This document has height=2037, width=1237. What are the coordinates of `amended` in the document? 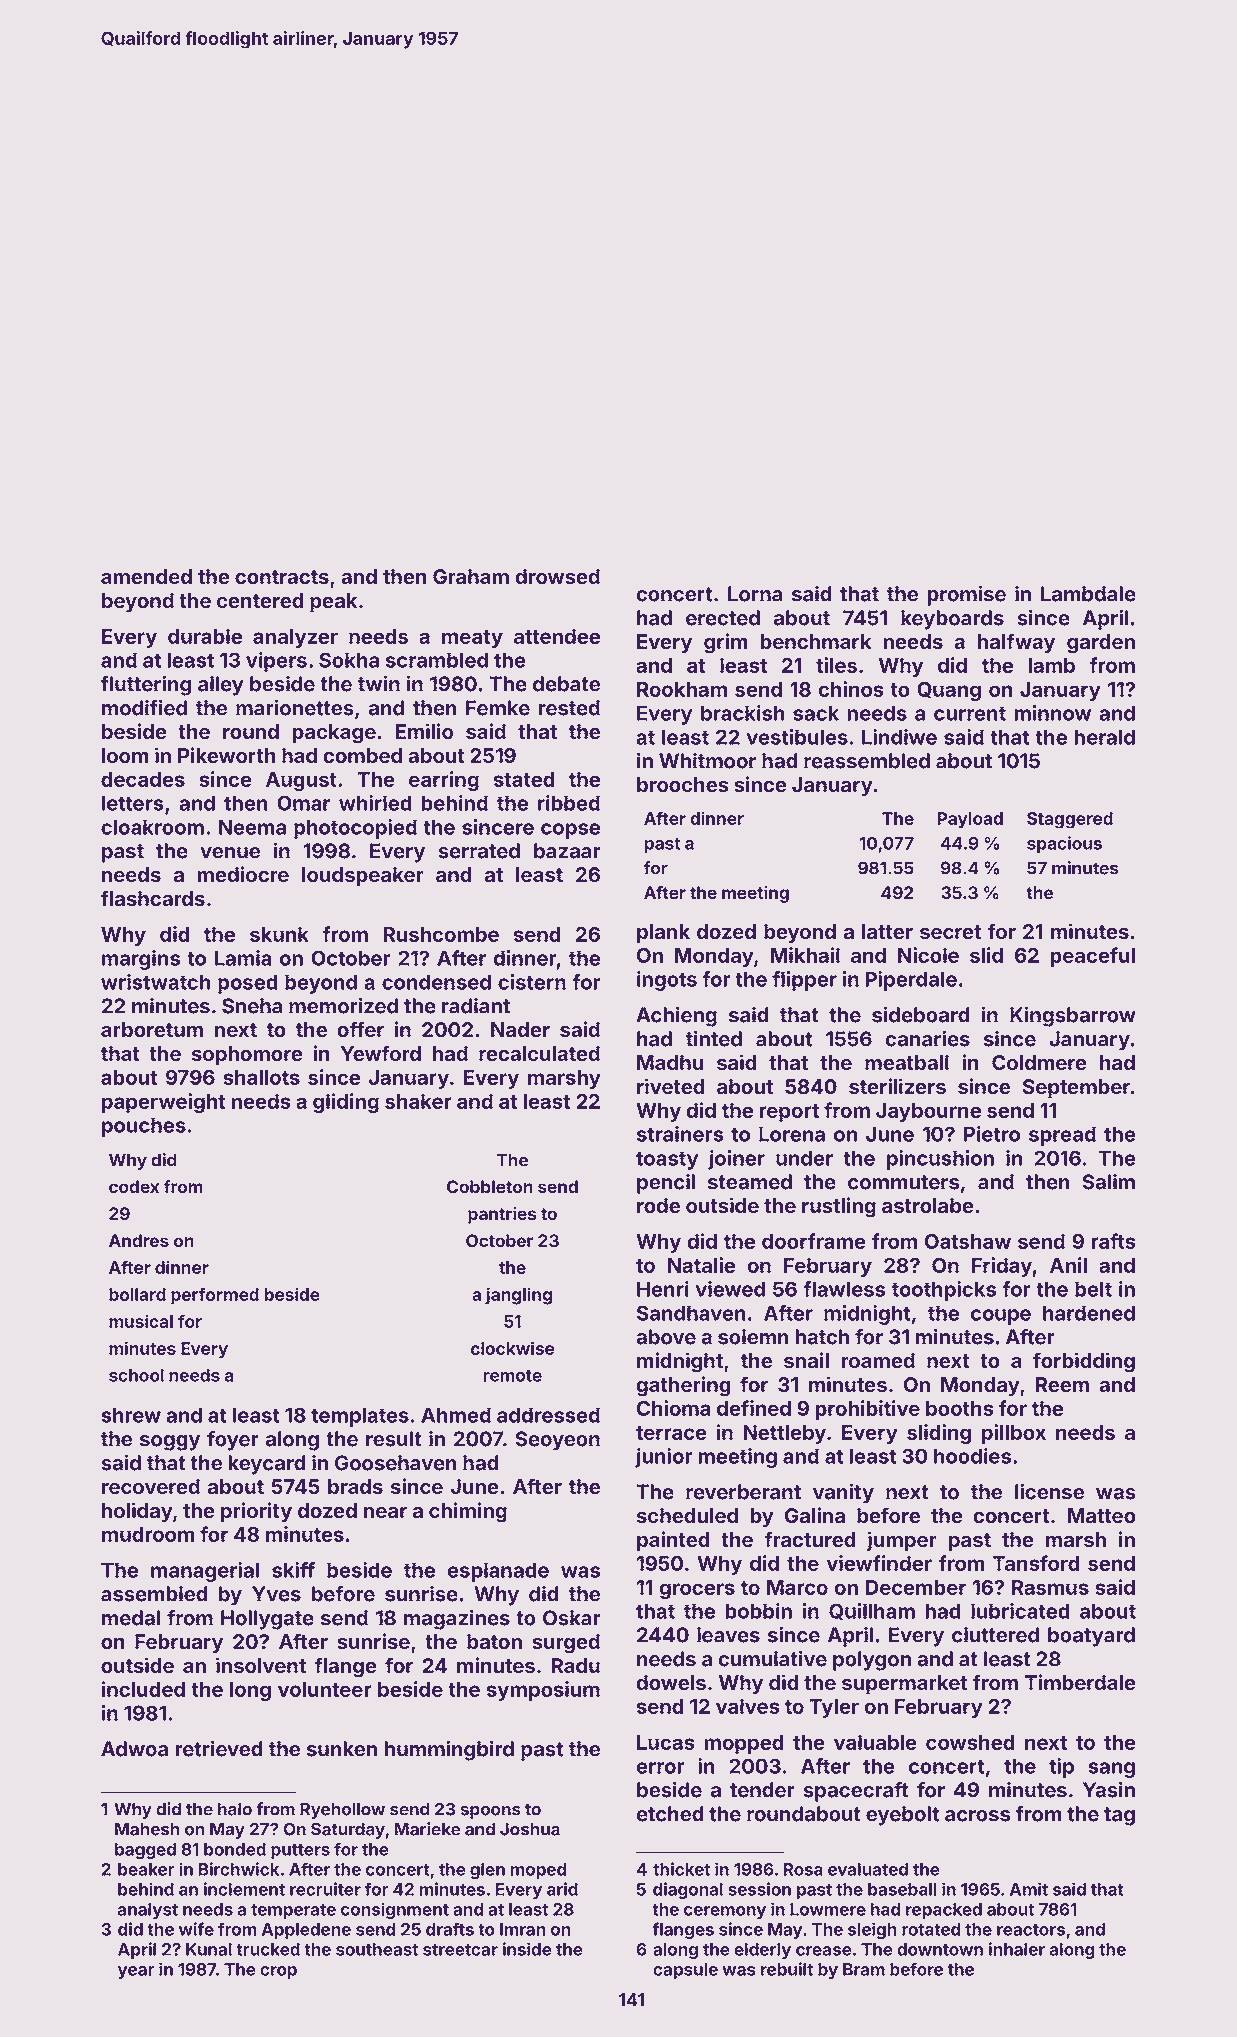 It's located at (146, 577).
